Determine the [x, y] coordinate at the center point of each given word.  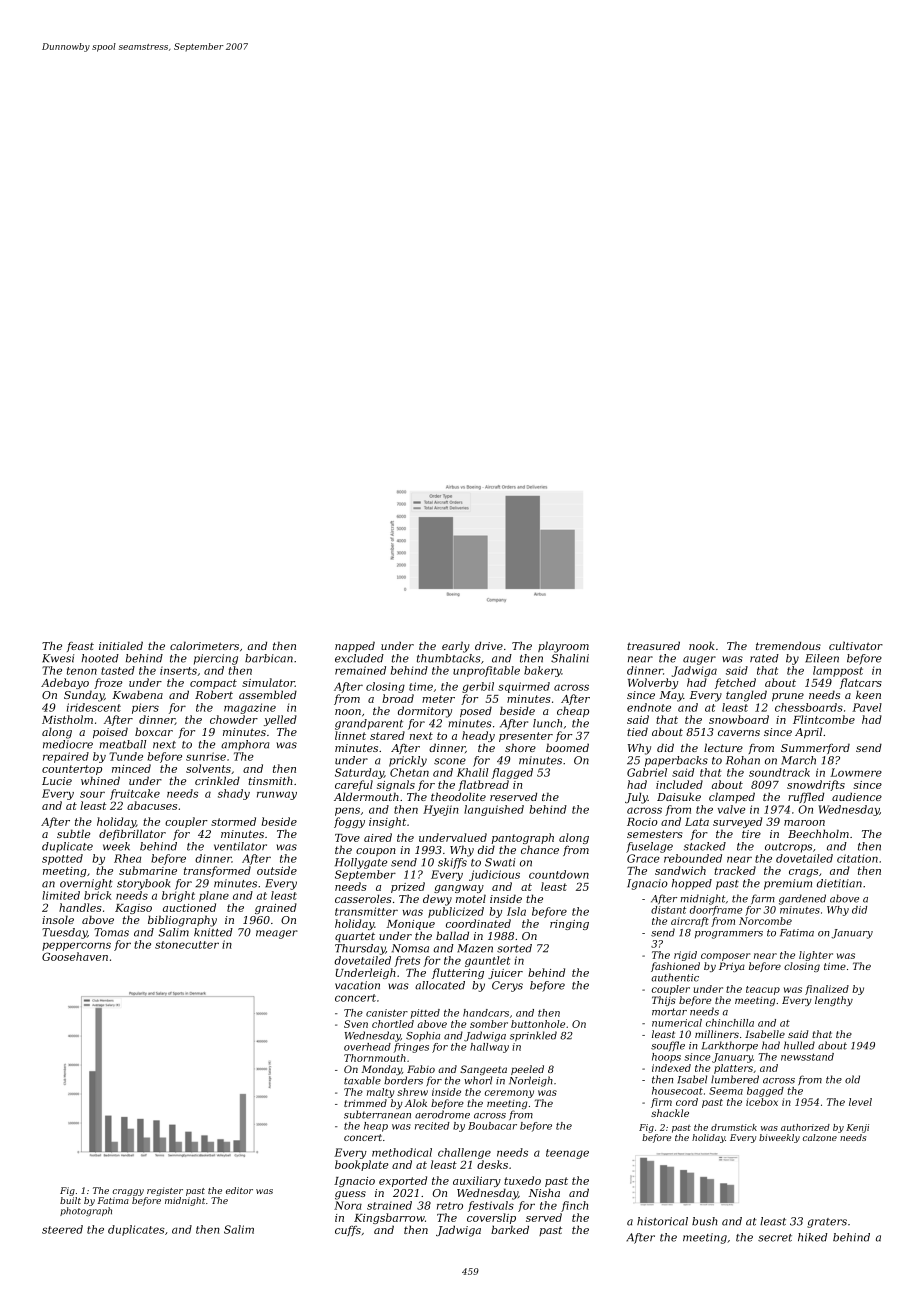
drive [489, 645]
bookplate [362, 1165]
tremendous [788, 645]
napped [355, 646]
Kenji [857, 1128]
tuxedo [522, 1180]
